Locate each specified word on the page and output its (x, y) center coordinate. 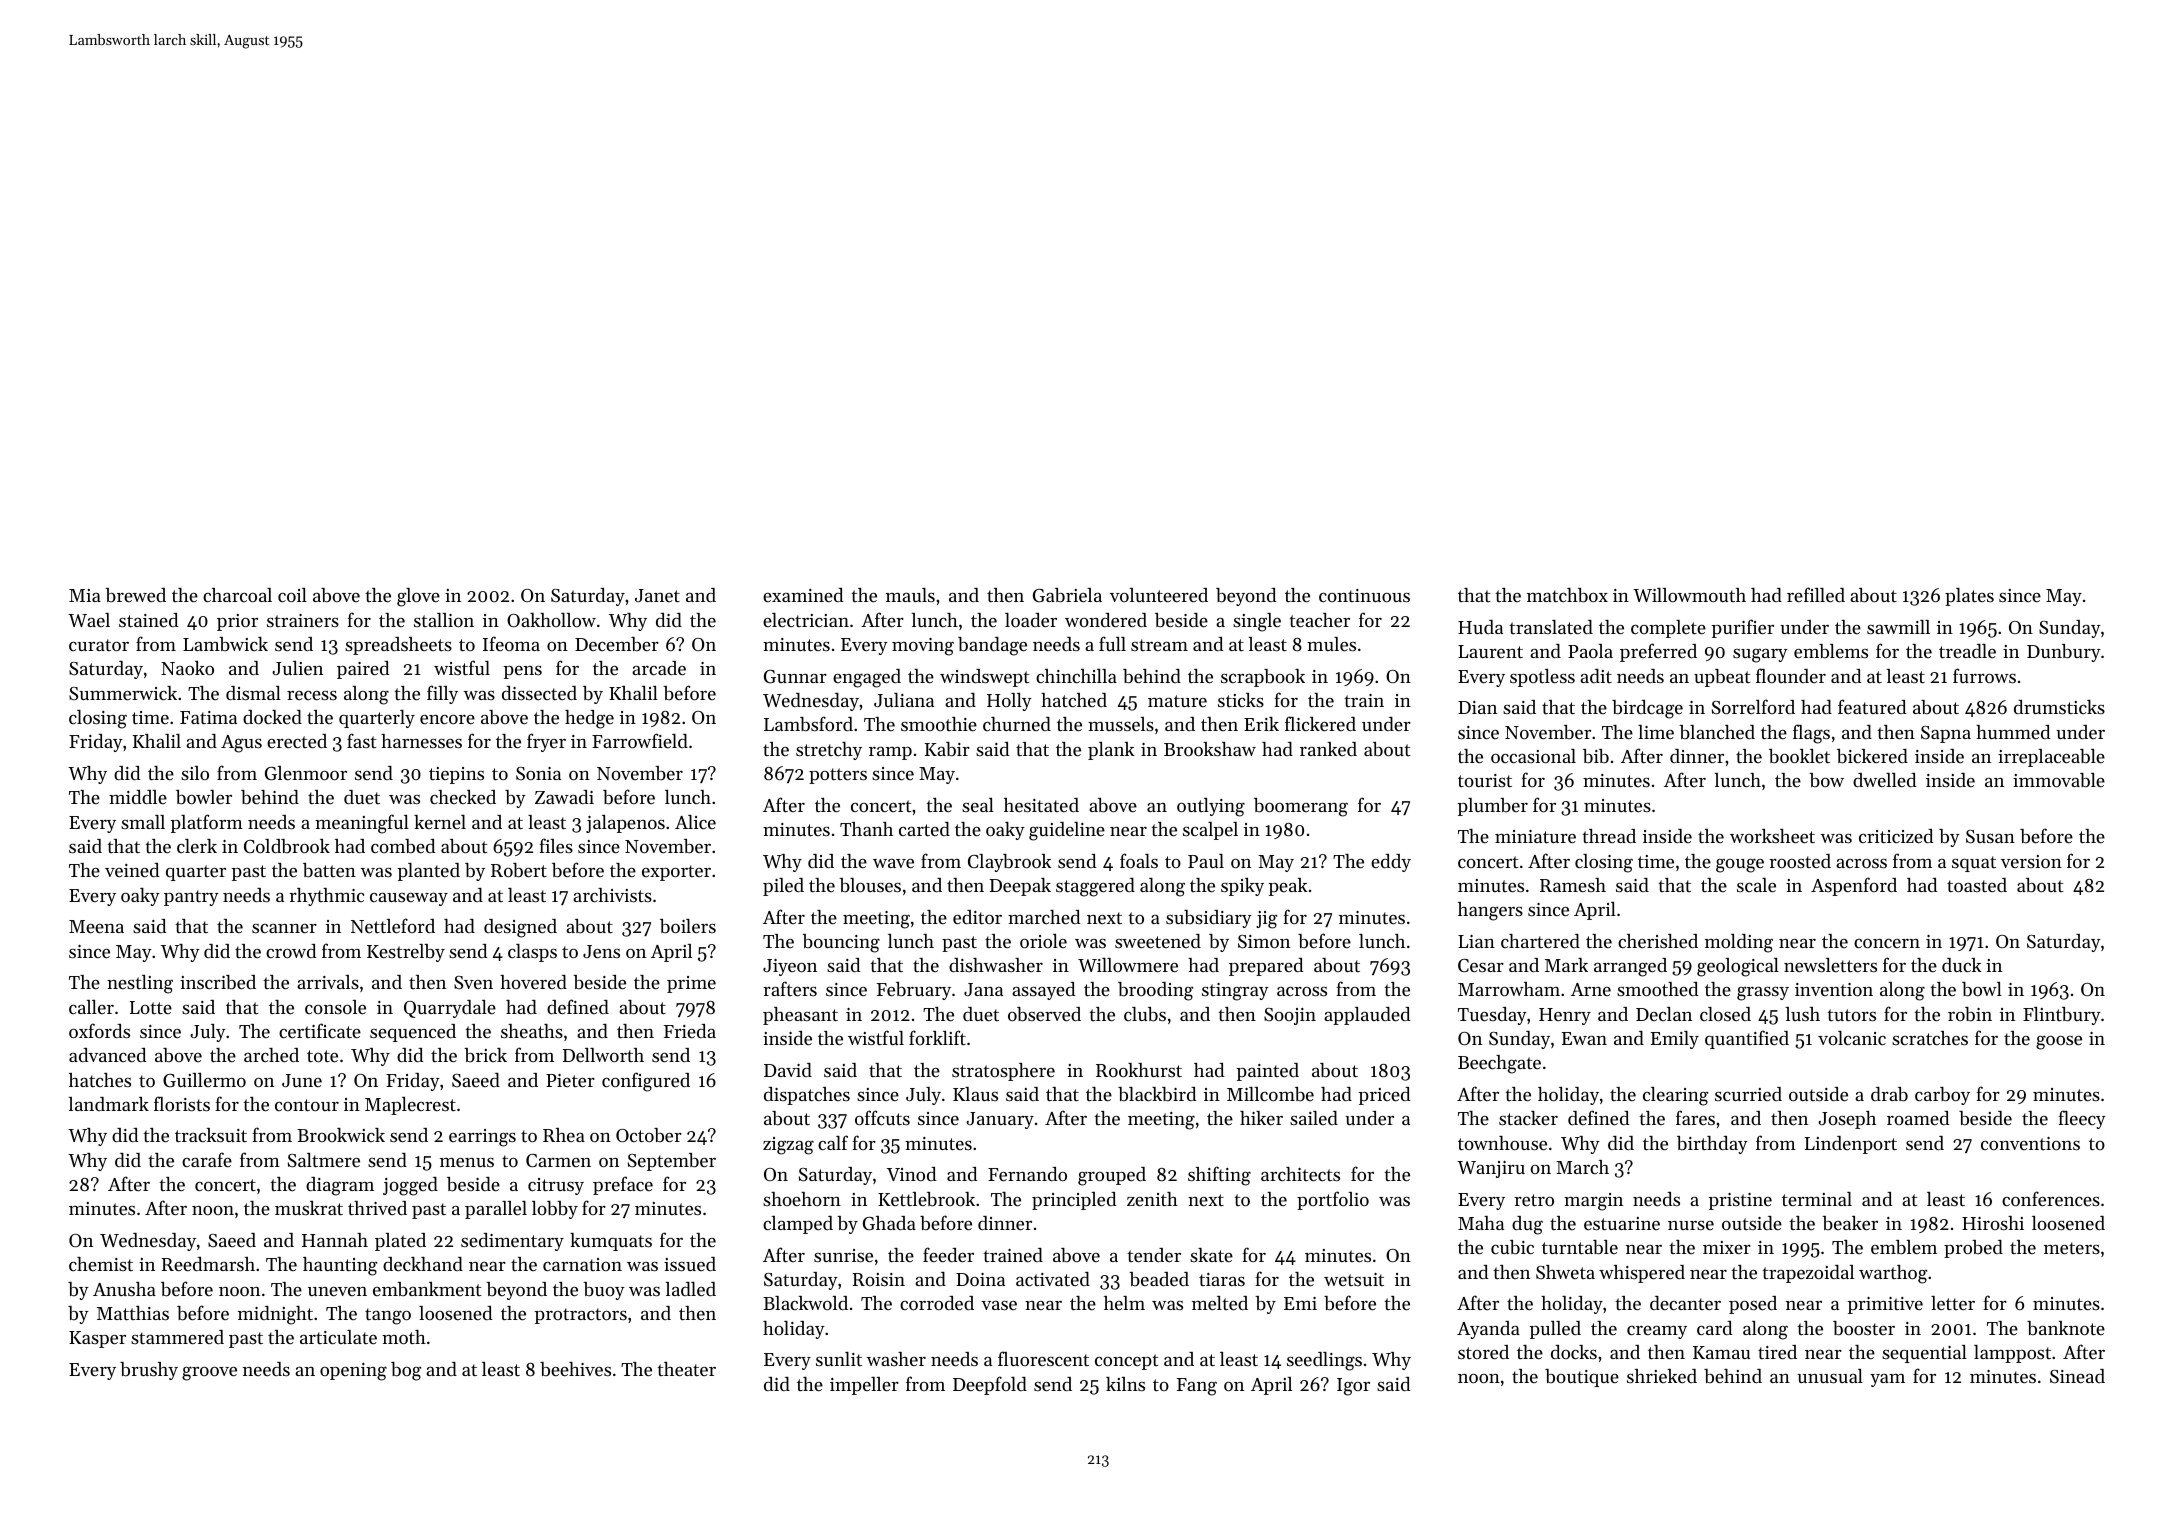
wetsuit (1354, 1279)
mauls (910, 595)
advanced (108, 1055)
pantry (191, 898)
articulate (338, 1337)
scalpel (1210, 831)
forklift (937, 1037)
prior (237, 622)
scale (1756, 885)
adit (1596, 676)
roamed (1918, 1118)
